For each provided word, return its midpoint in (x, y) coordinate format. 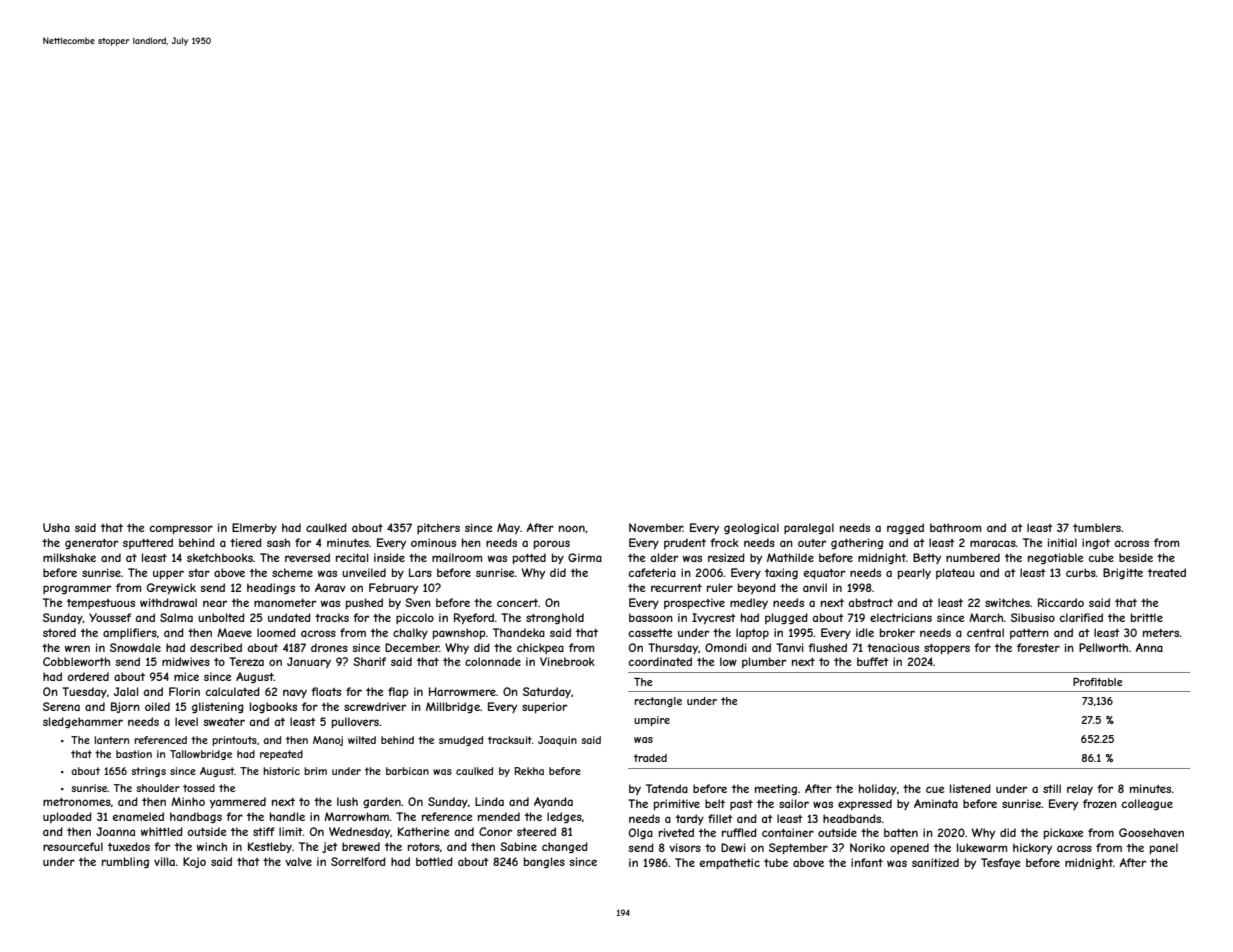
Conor (495, 831)
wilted (362, 740)
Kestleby (270, 847)
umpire (652, 721)
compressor (181, 529)
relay (1080, 789)
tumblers (1097, 527)
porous (552, 544)
